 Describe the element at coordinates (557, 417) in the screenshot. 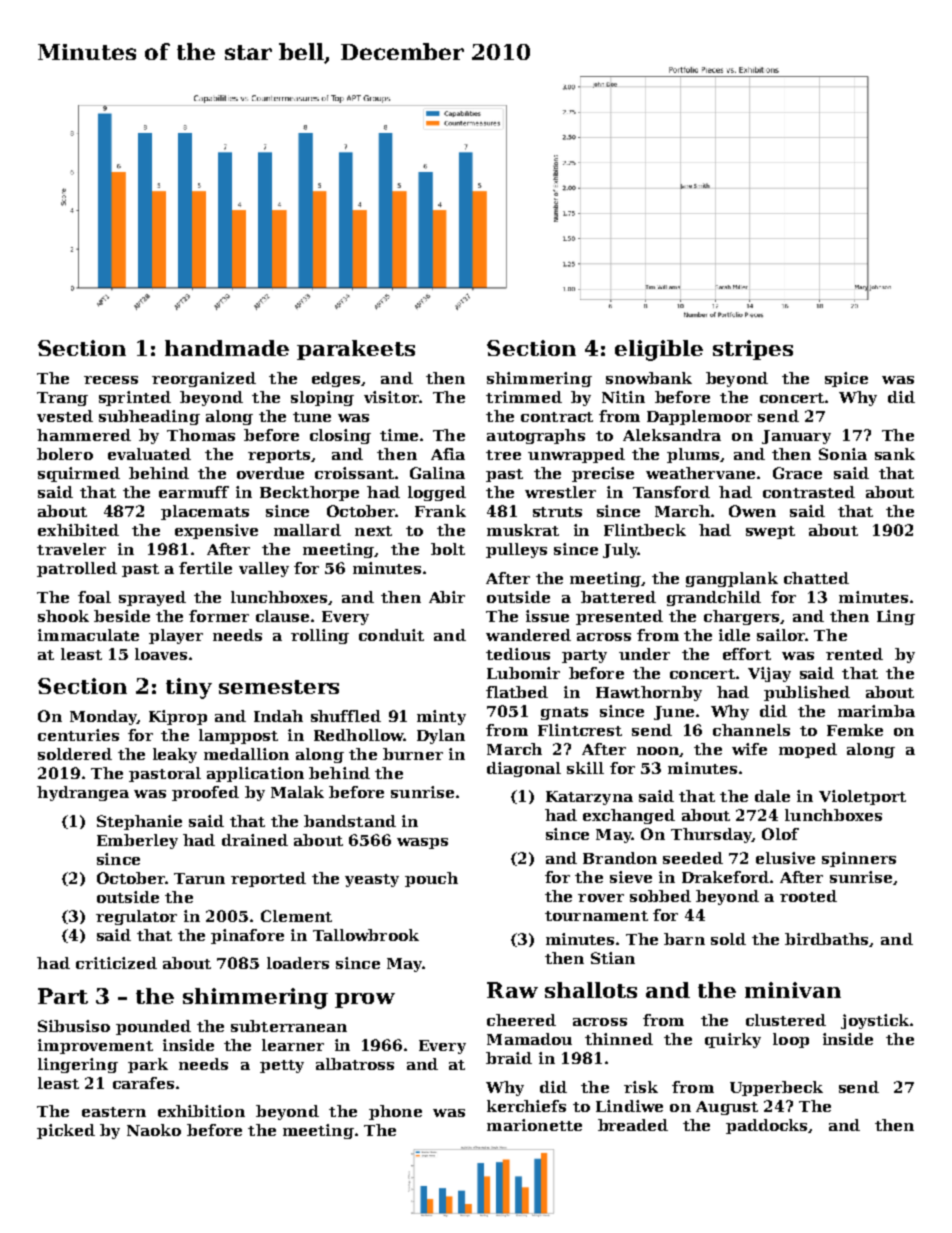

I see `contract` at that location.
